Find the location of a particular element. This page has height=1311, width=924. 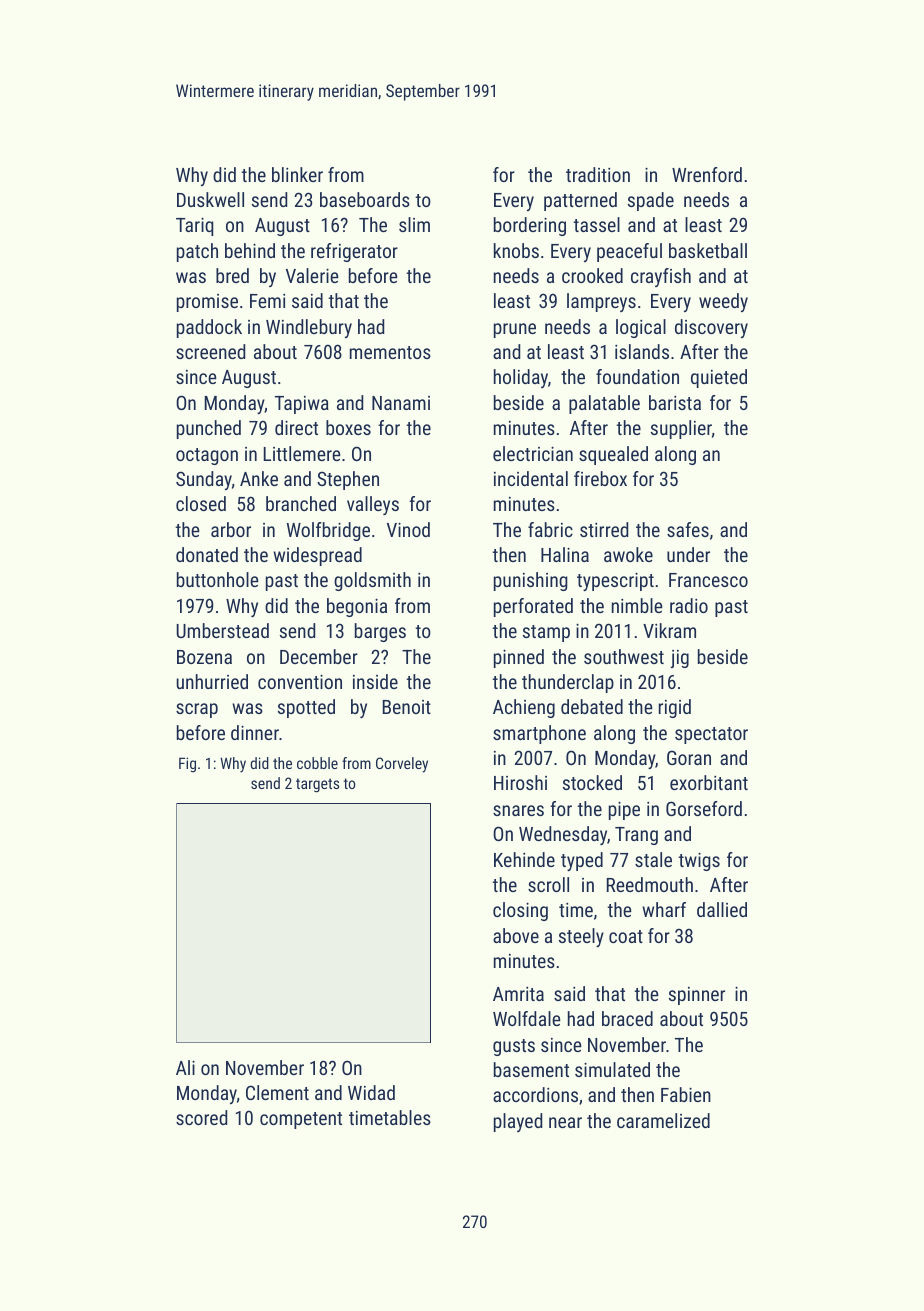

Benoit is located at coordinates (407, 707).
